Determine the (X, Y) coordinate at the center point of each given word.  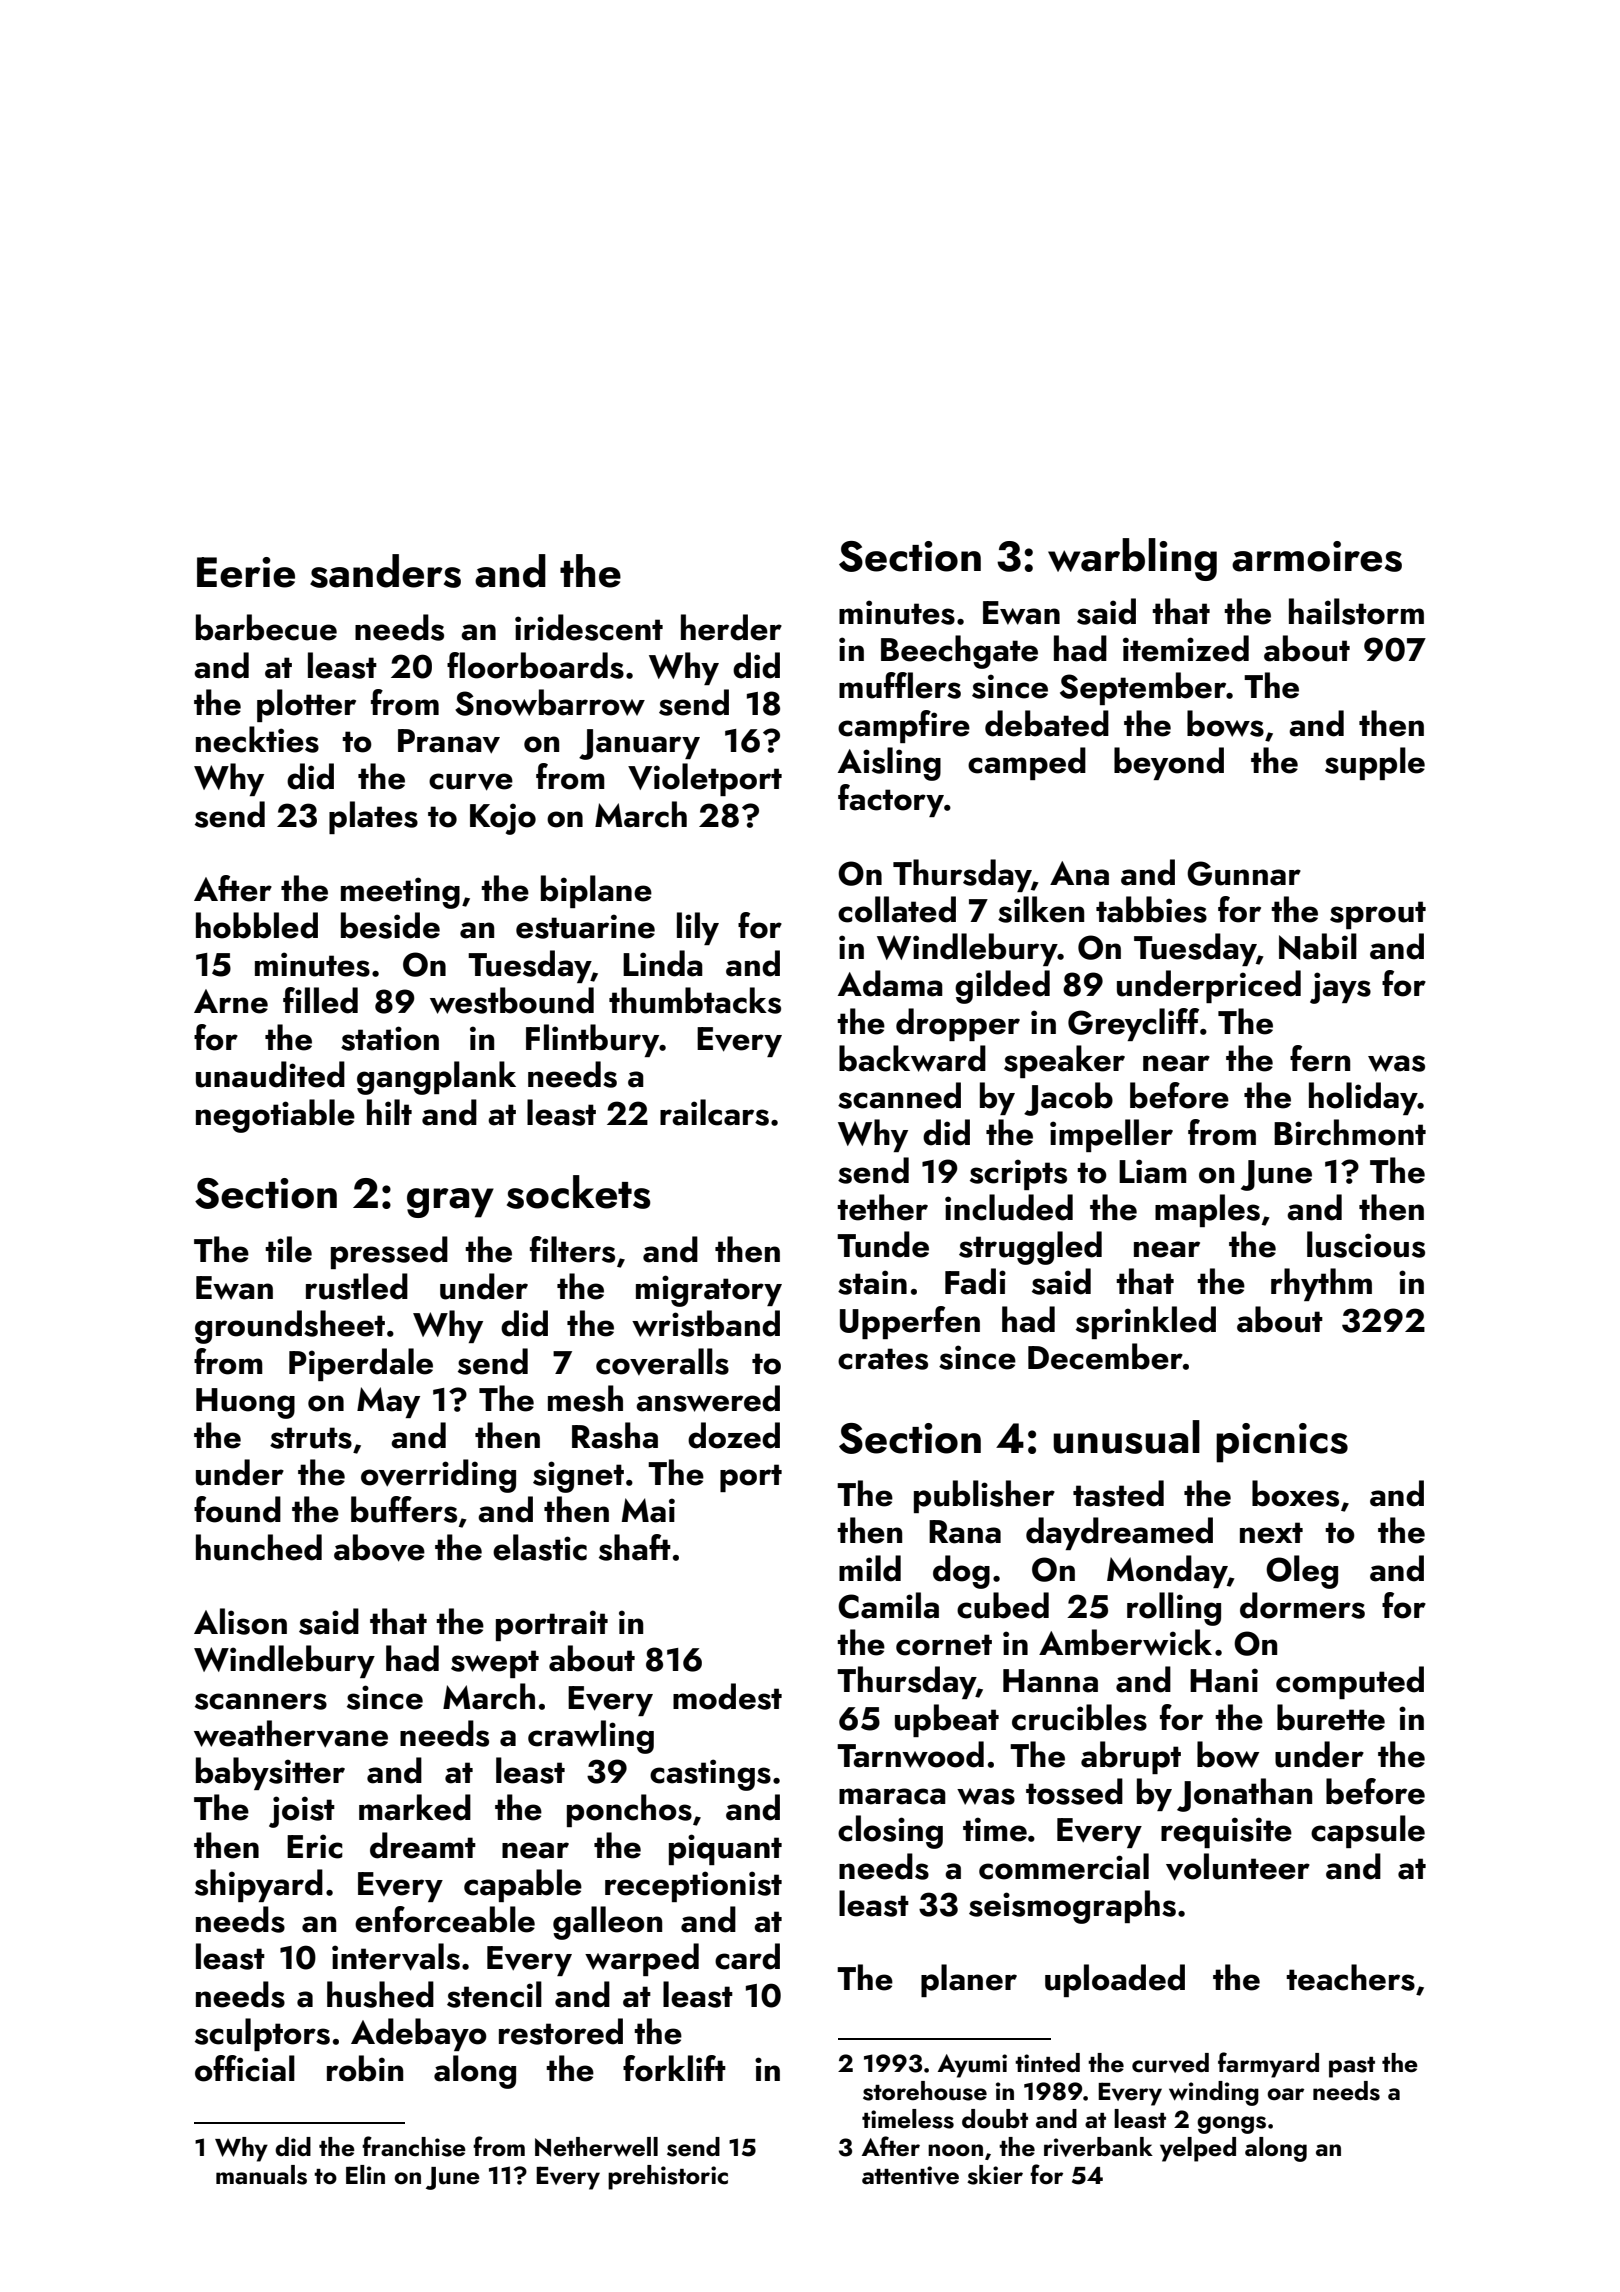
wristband (706, 1323)
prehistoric (668, 2177)
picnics (1282, 1443)
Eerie (246, 572)
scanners (261, 1701)
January (639, 744)
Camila (888, 1605)
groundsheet (290, 1327)
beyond (1169, 763)
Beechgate (959, 652)
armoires (1317, 556)
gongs (1231, 2125)
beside (390, 925)
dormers (1302, 1605)
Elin (365, 2174)
